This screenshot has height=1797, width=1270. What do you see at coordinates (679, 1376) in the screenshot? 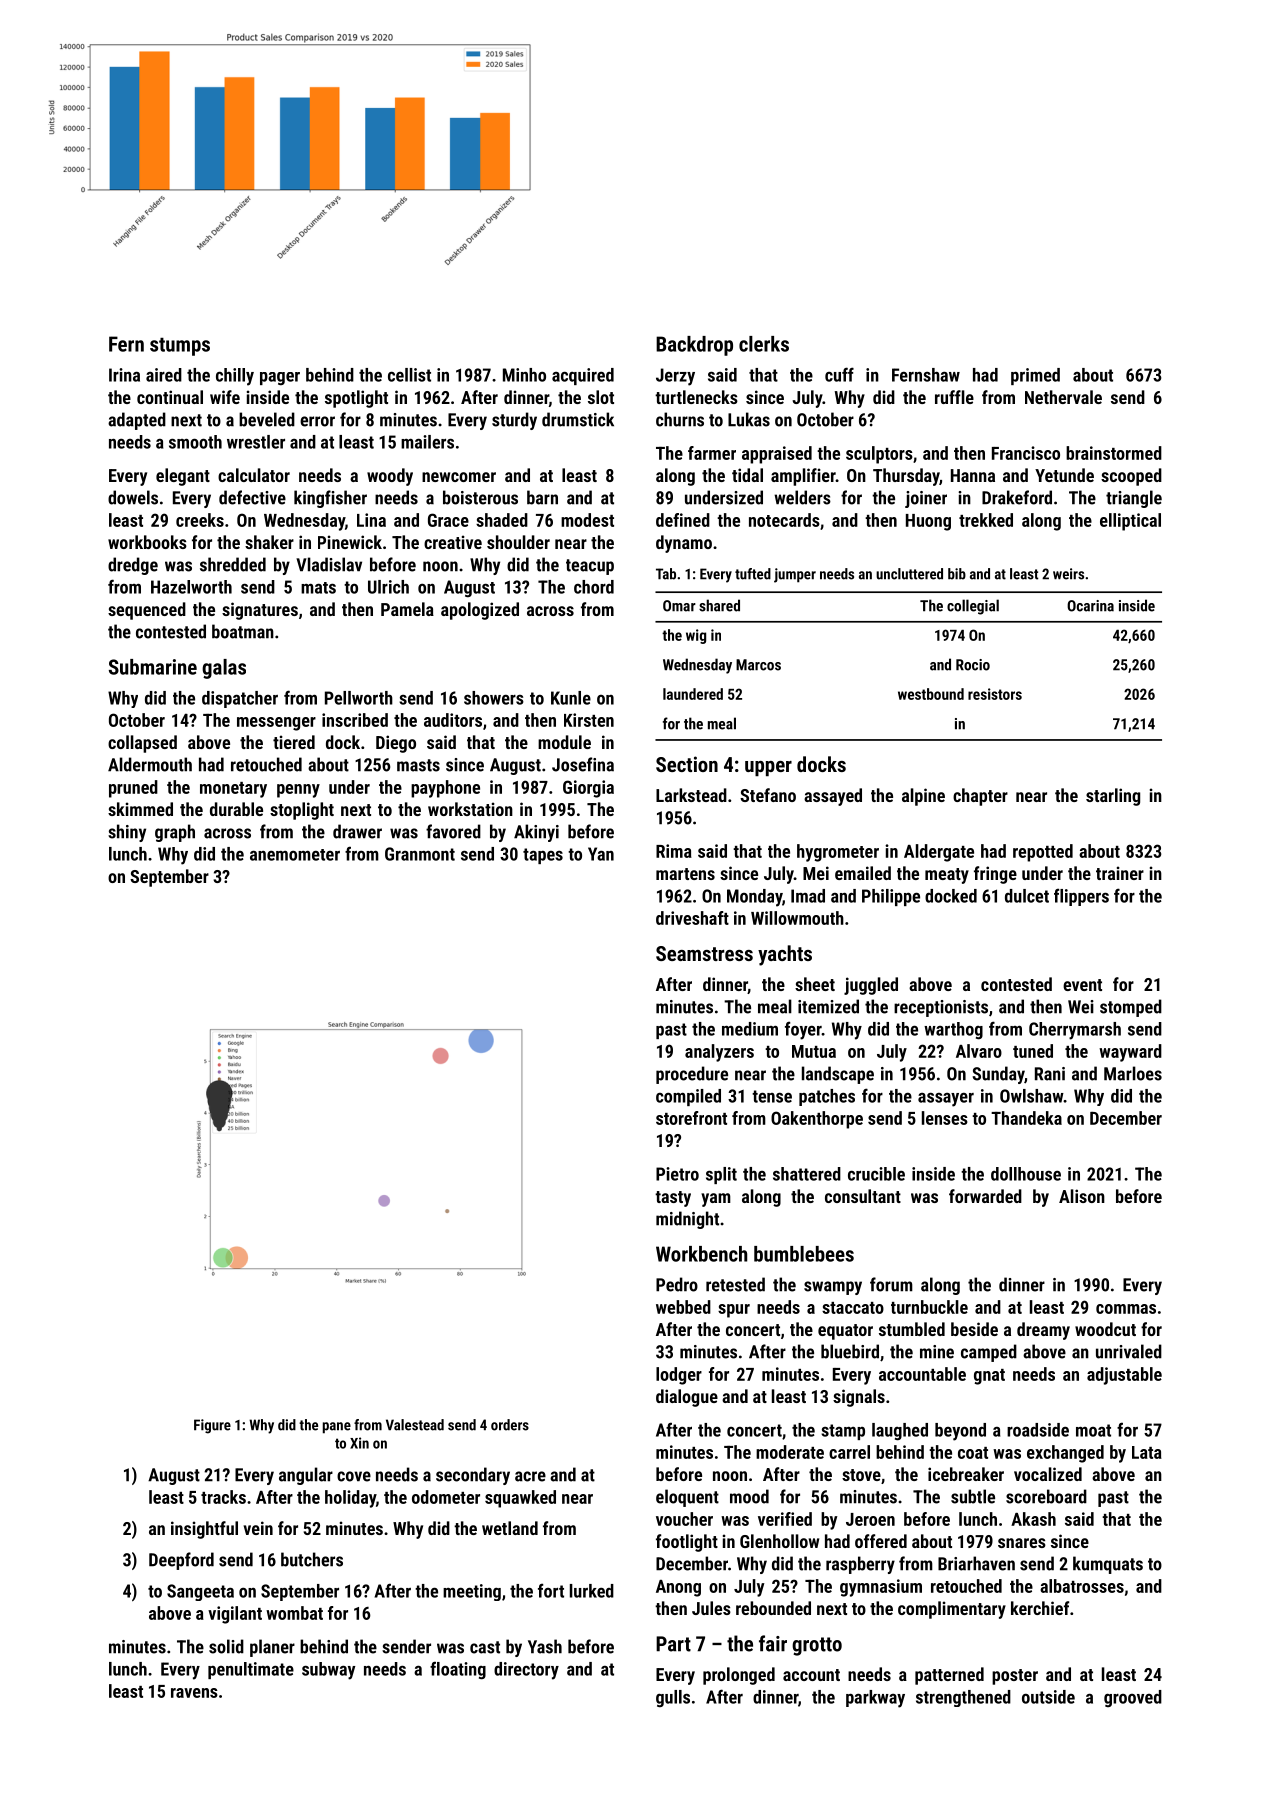
I see `lodger` at bounding box center [679, 1376].
